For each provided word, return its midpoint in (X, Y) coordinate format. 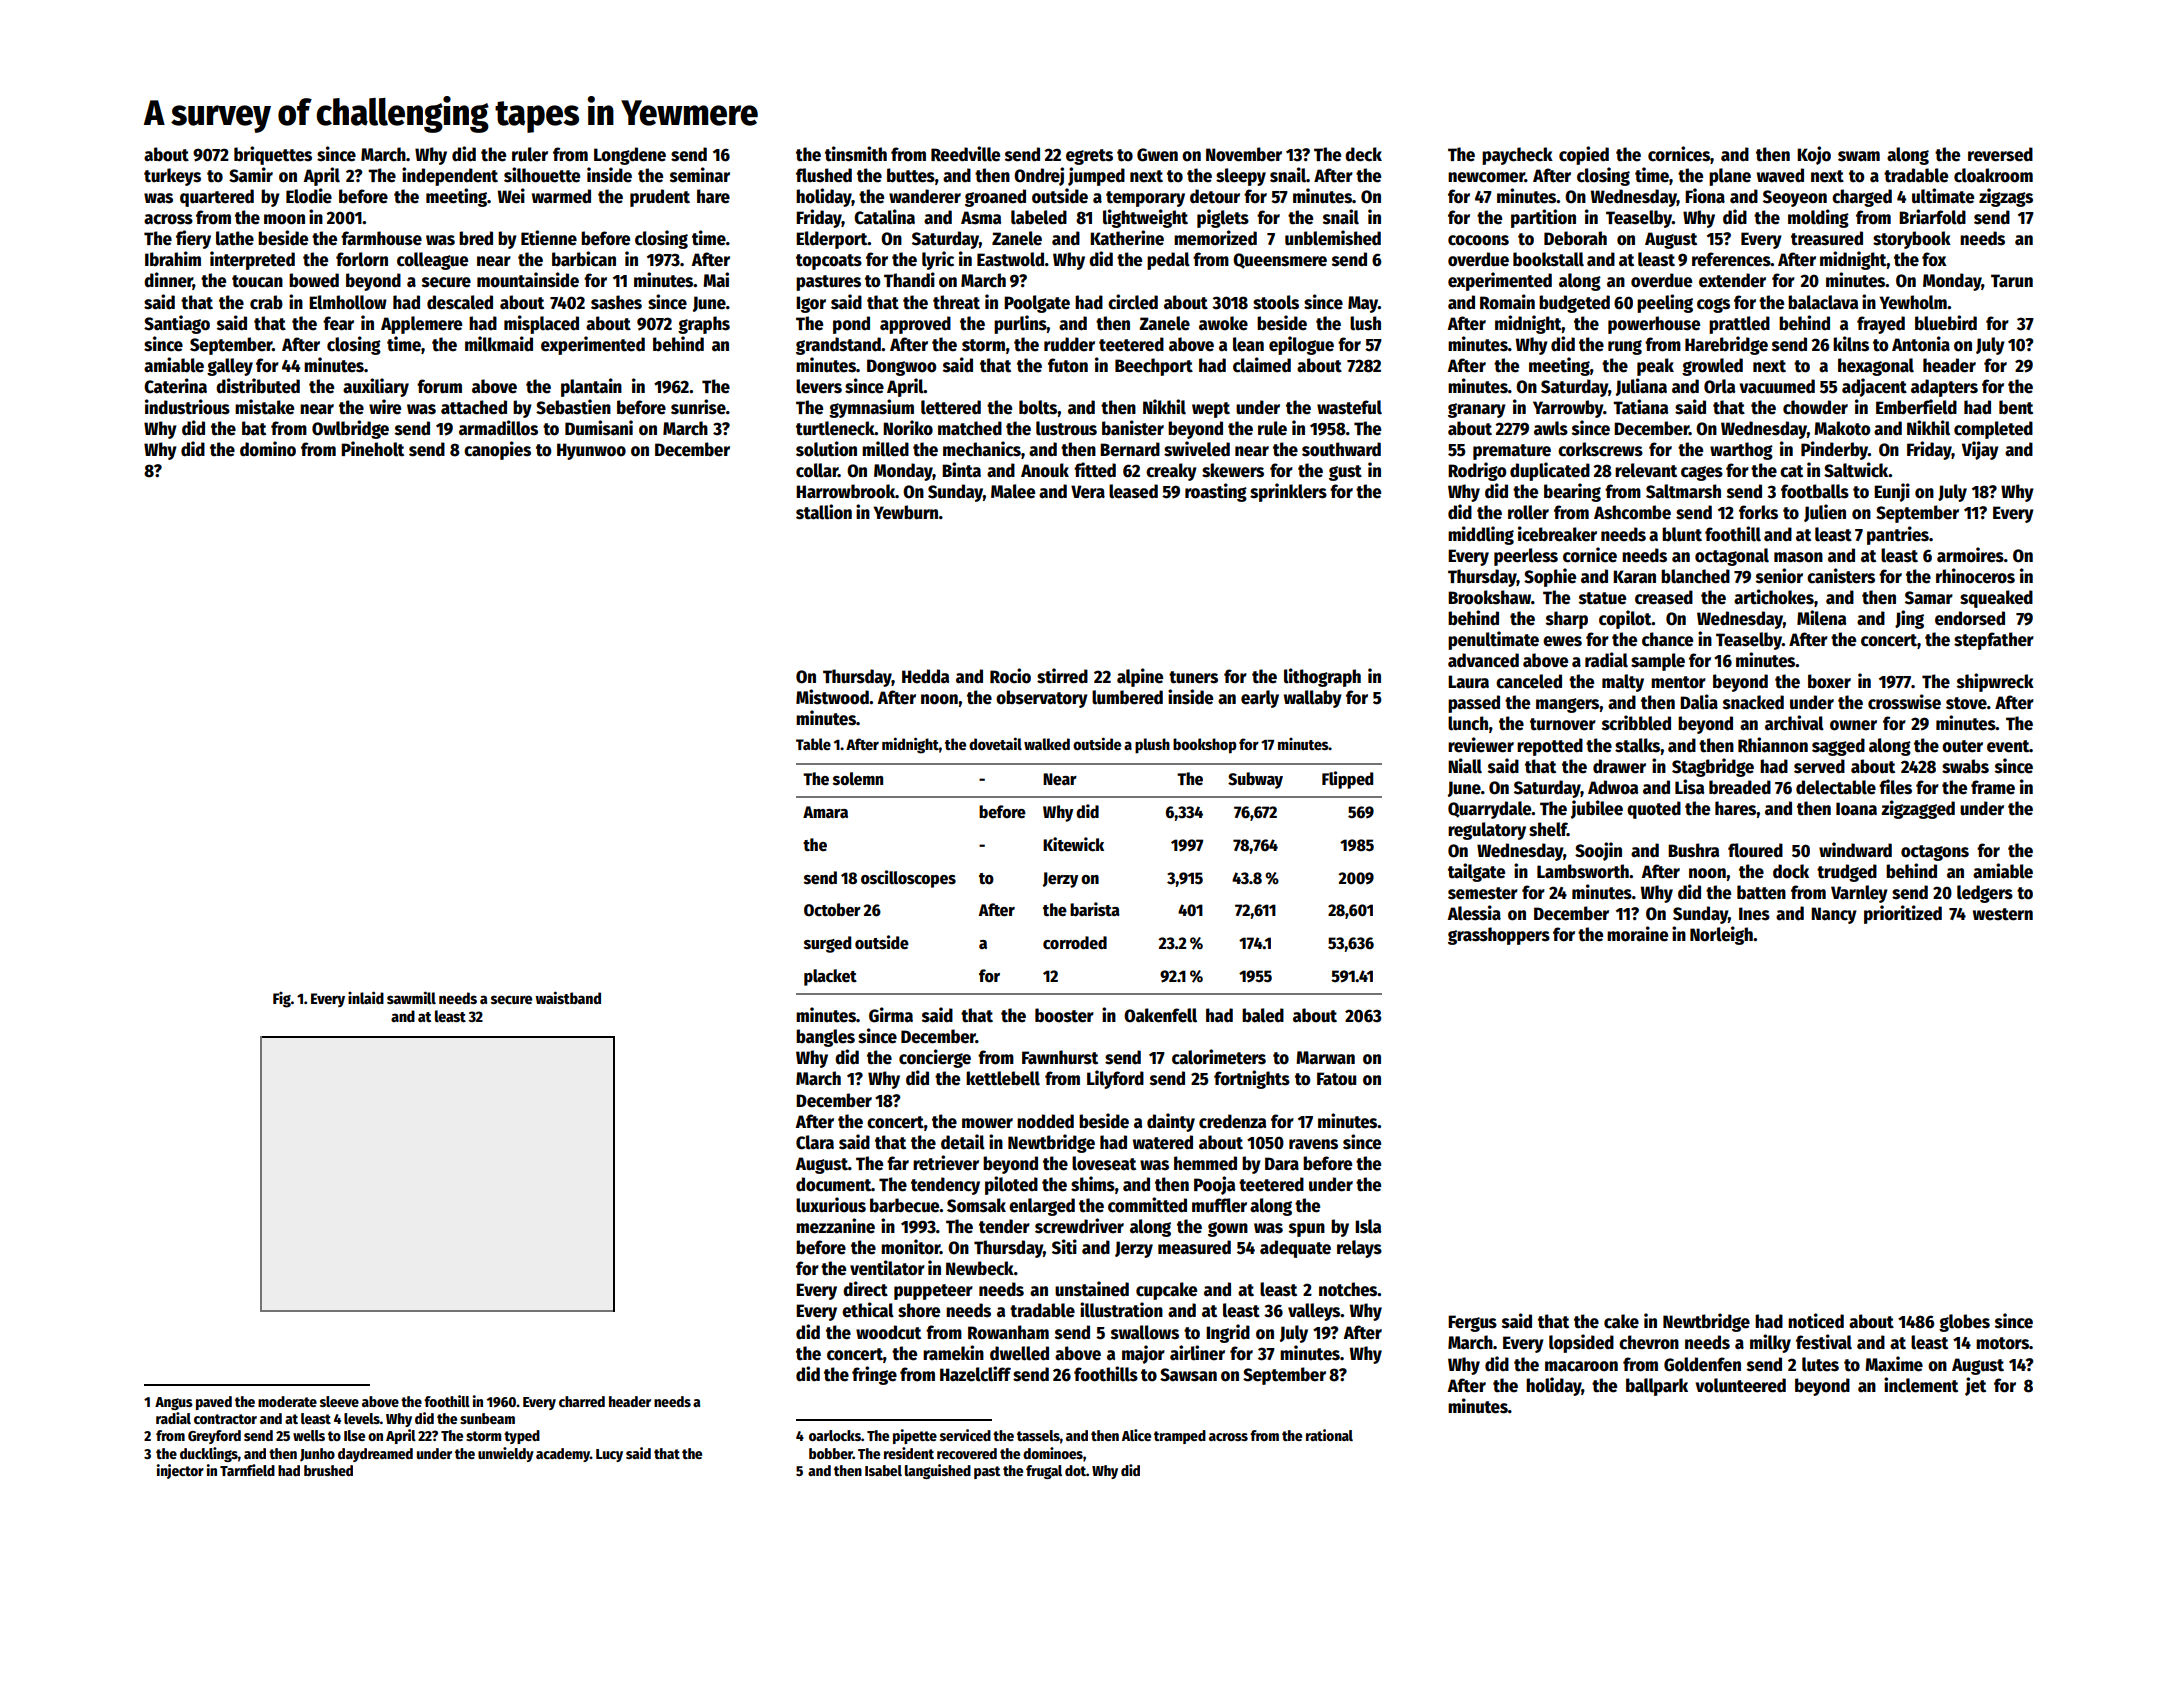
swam (1859, 156)
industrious (187, 407)
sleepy (1241, 177)
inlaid (366, 997)
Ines (1754, 914)
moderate (287, 1401)
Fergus (1472, 1323)
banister (1133, 428)
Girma (891, 1015)
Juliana (1641, 387)
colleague (432, 261)
